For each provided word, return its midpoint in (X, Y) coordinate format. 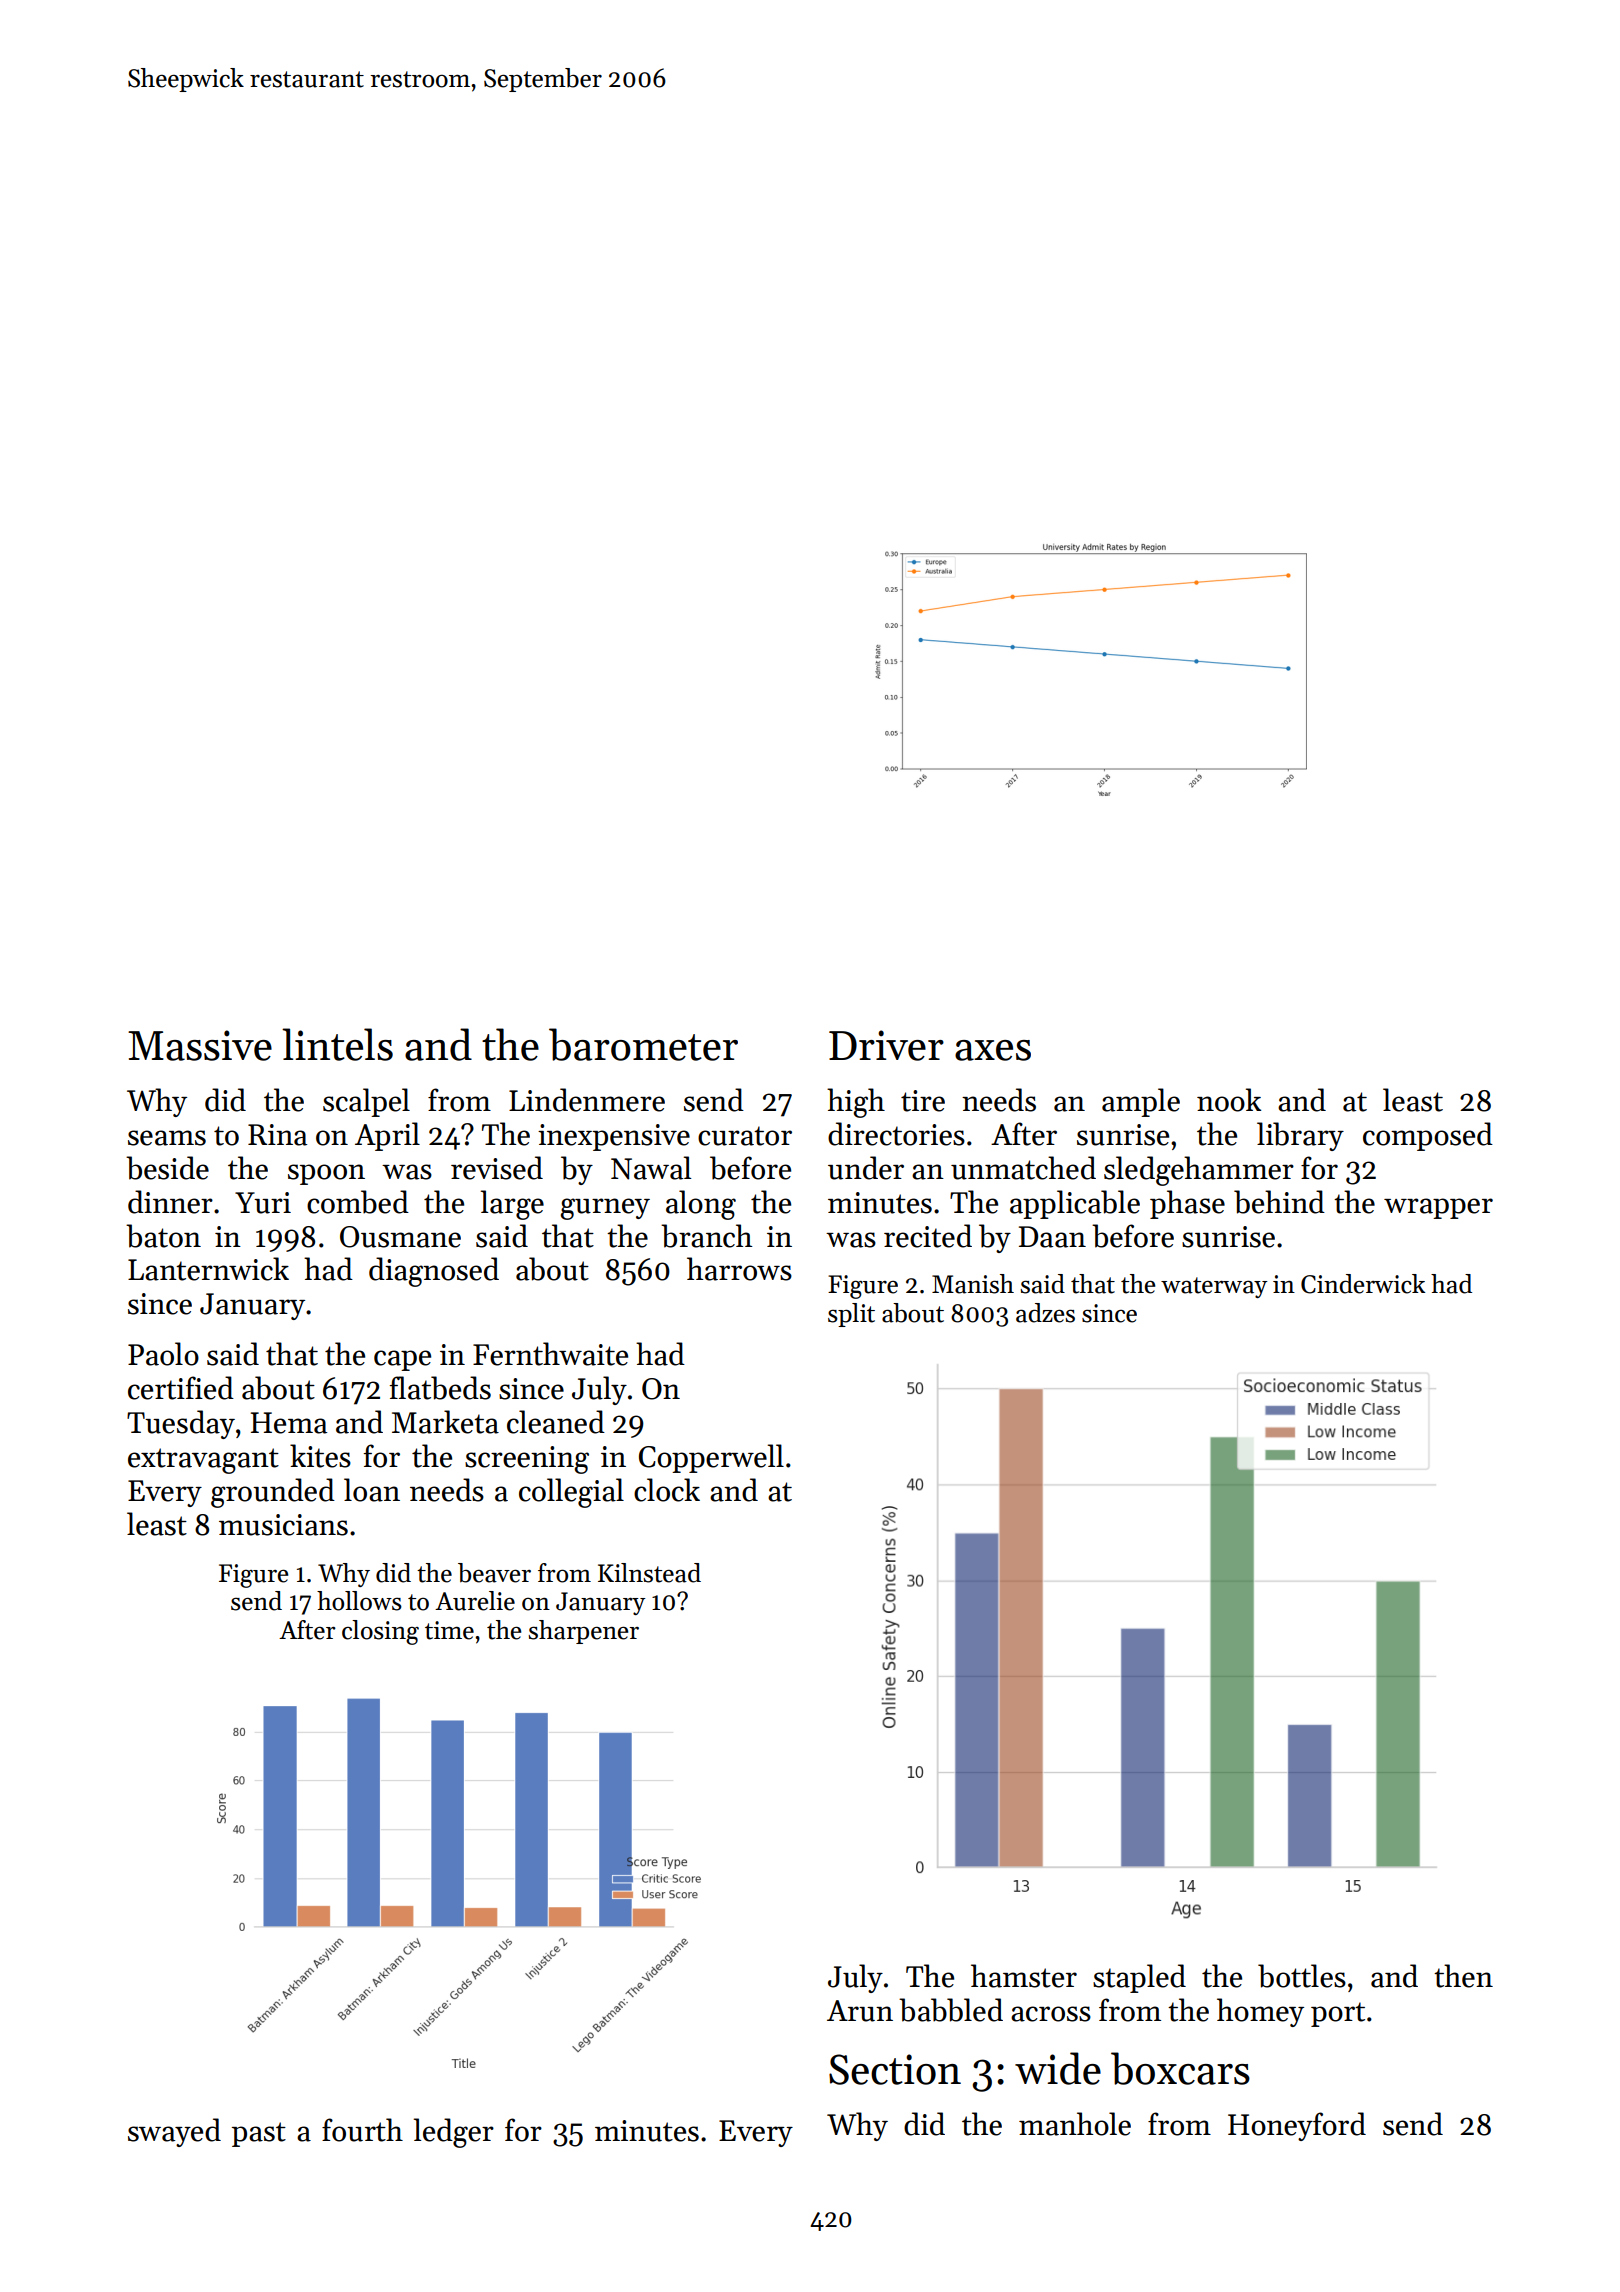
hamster (1024, 1976)
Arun (860, 2011)
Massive (200, 1045)
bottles (1302, 1976)
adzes (1045, 1313)
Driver (886, 1045)
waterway (1214, 1287)
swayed (174, 2132)
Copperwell (711, 1458)
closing (380, 1632)
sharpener (584, 1632)
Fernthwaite (550, 1354)
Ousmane (400, 1237)
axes (993, 1050)
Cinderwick (1363, 1284)
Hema (289, 1423)
